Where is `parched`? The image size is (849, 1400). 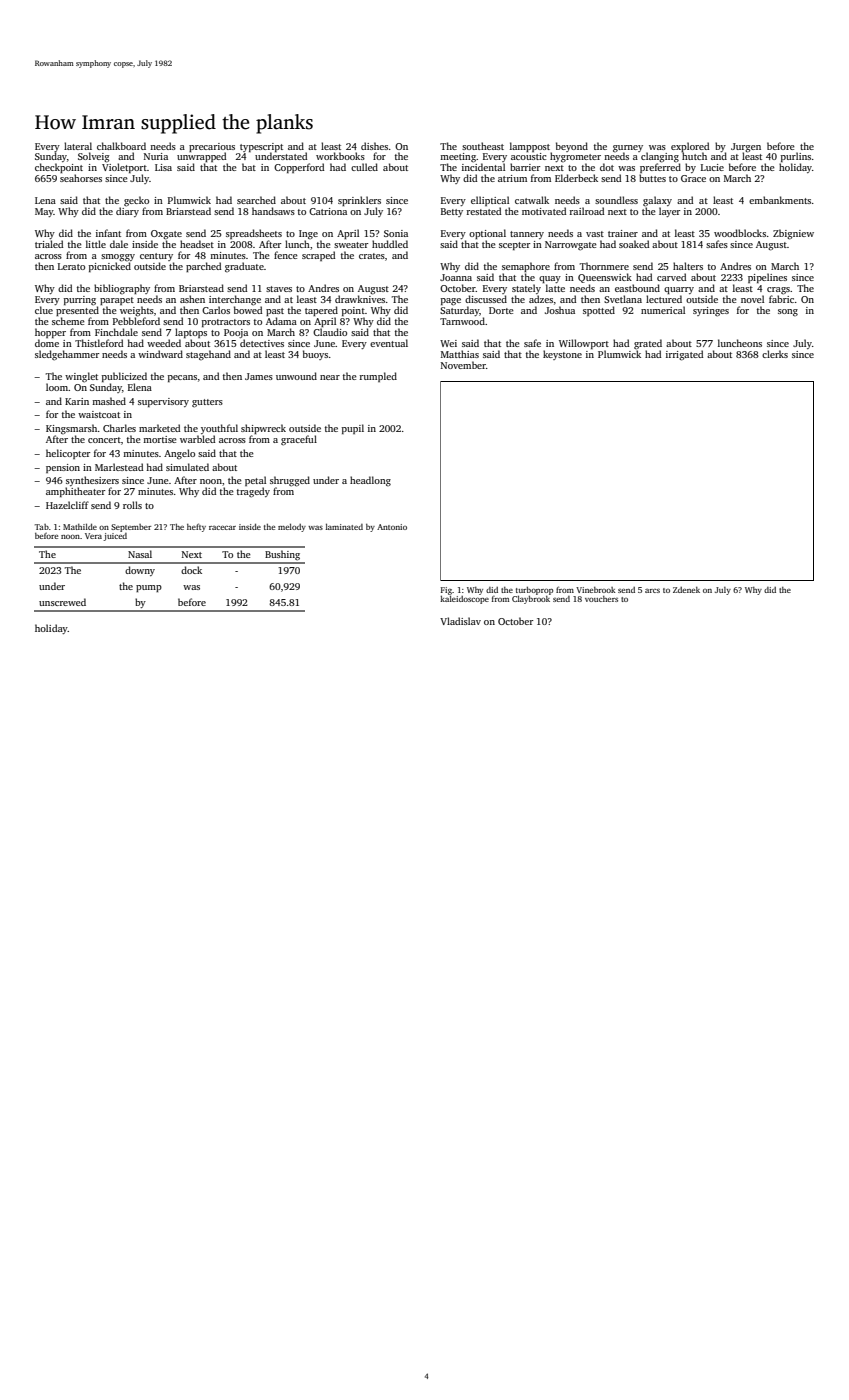
parched is located at coordinates (203, 267).
